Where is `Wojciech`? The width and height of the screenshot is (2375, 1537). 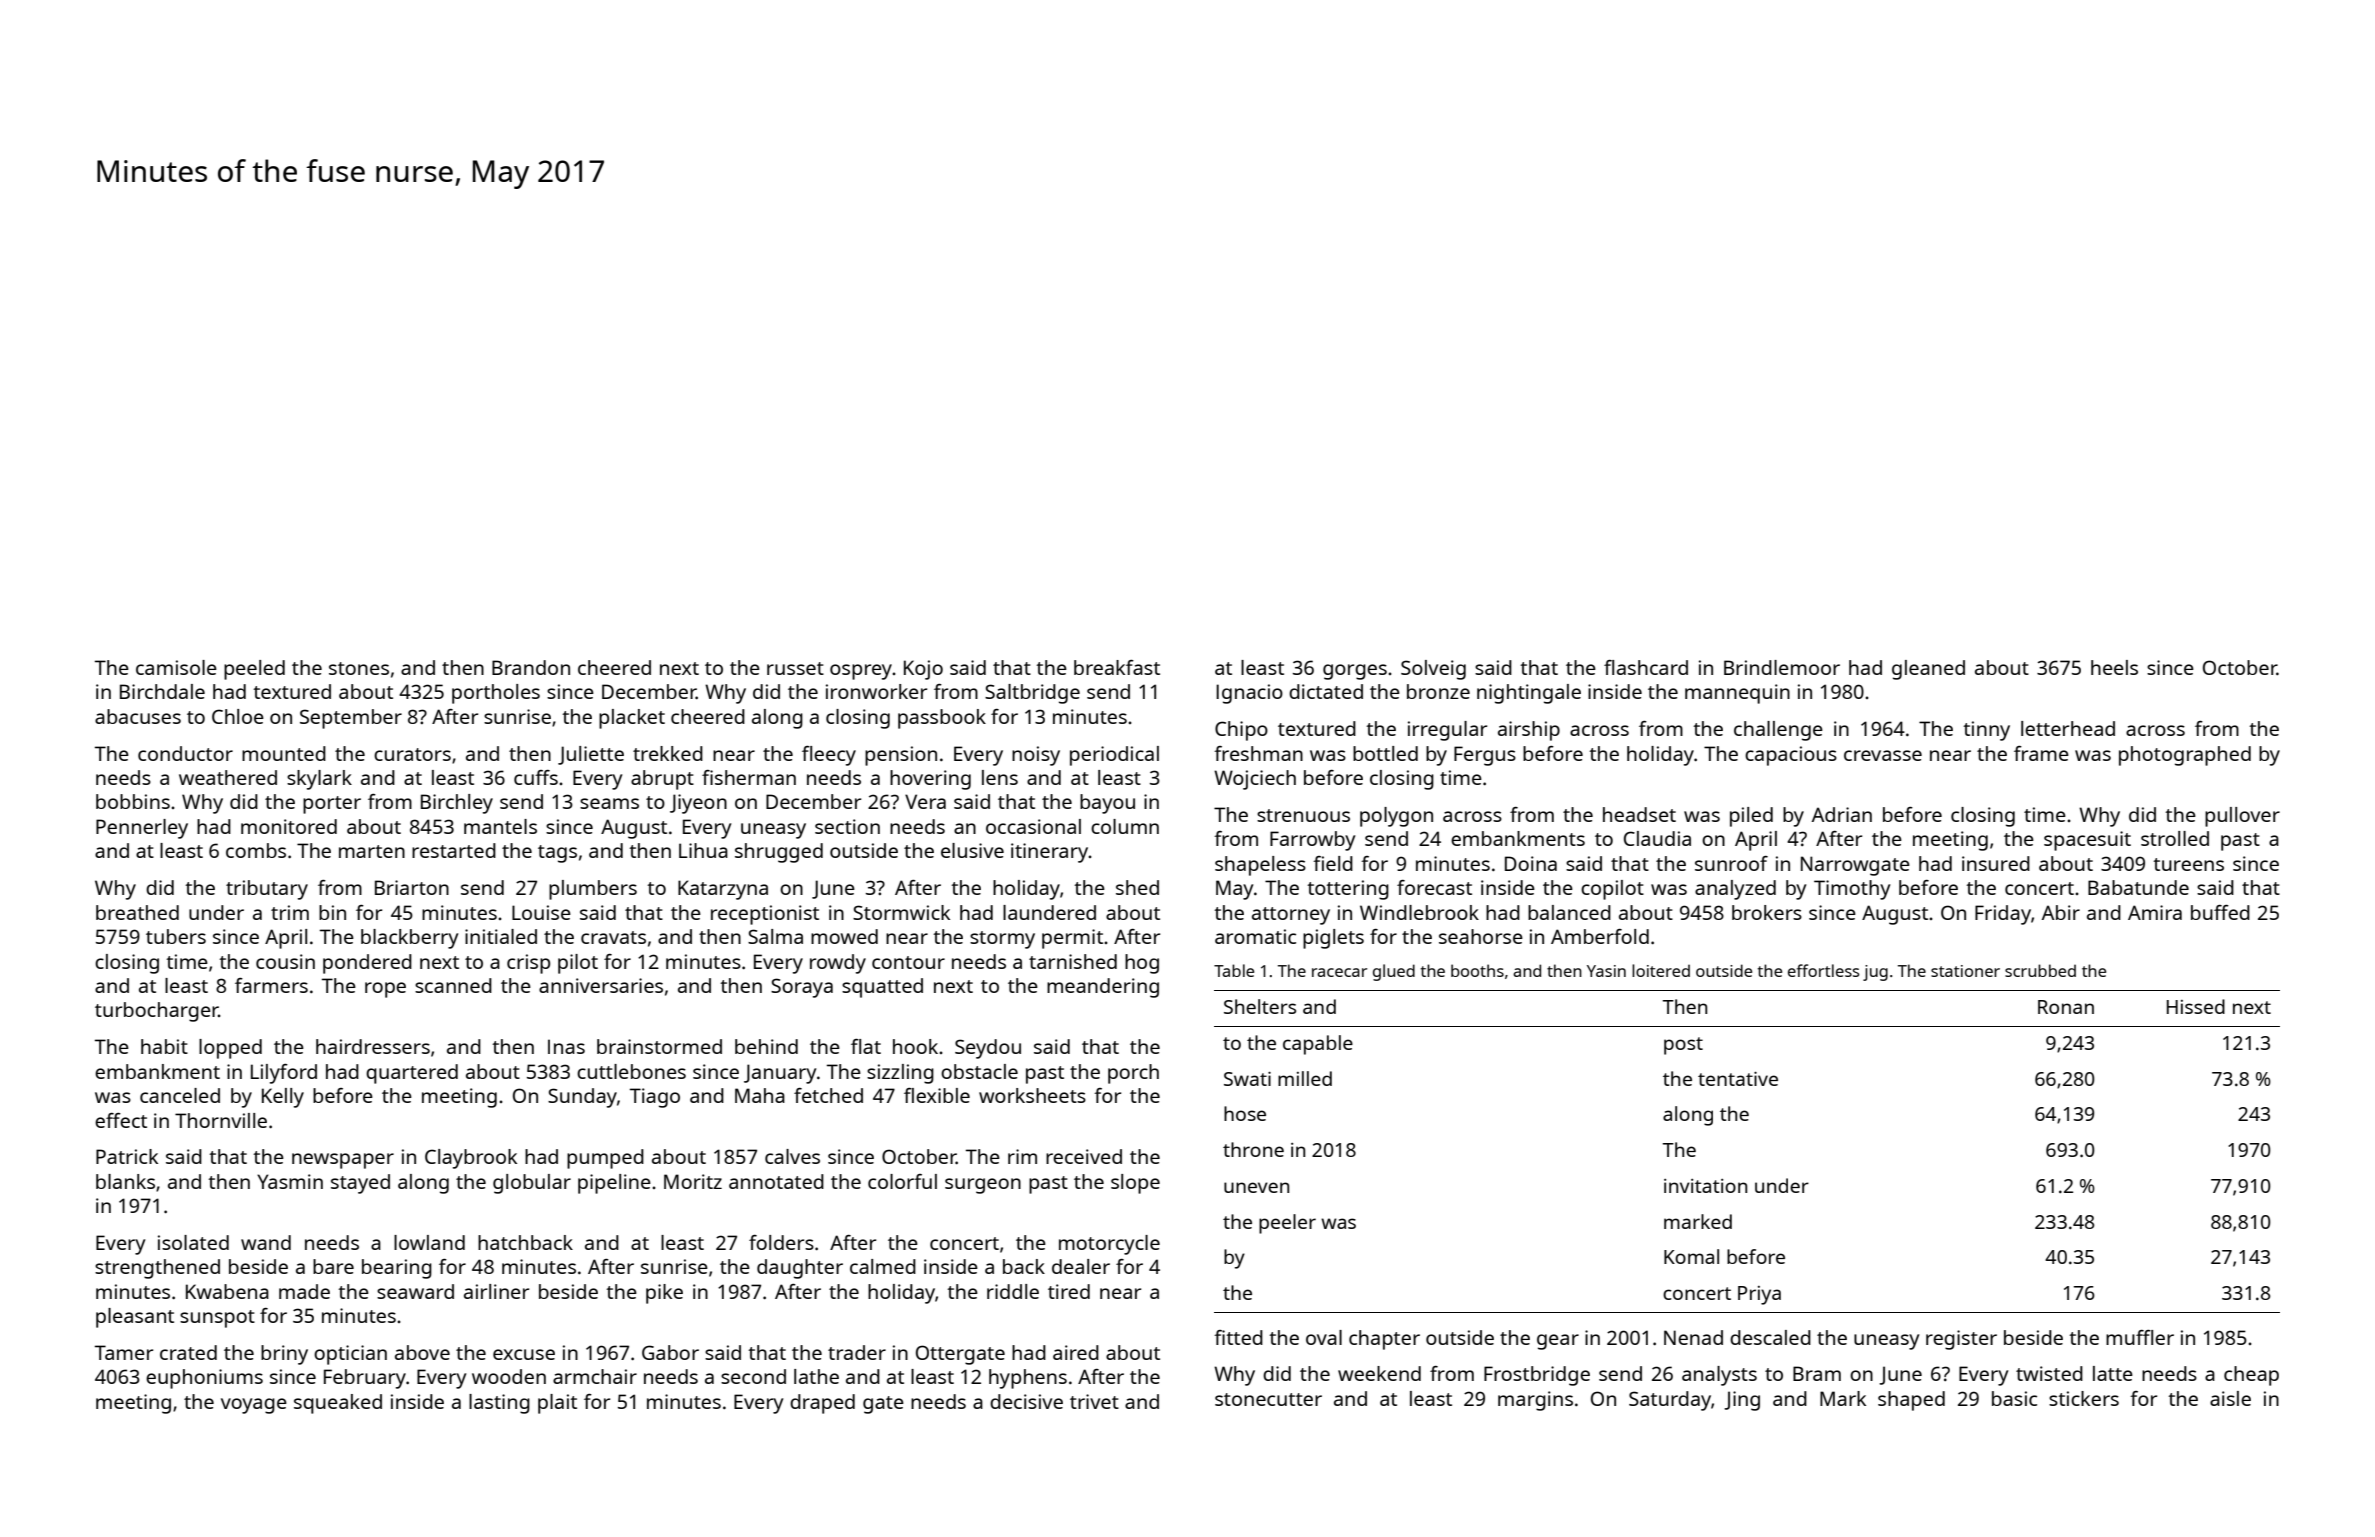 Wojciech is located at coordinates (1255, 780).
